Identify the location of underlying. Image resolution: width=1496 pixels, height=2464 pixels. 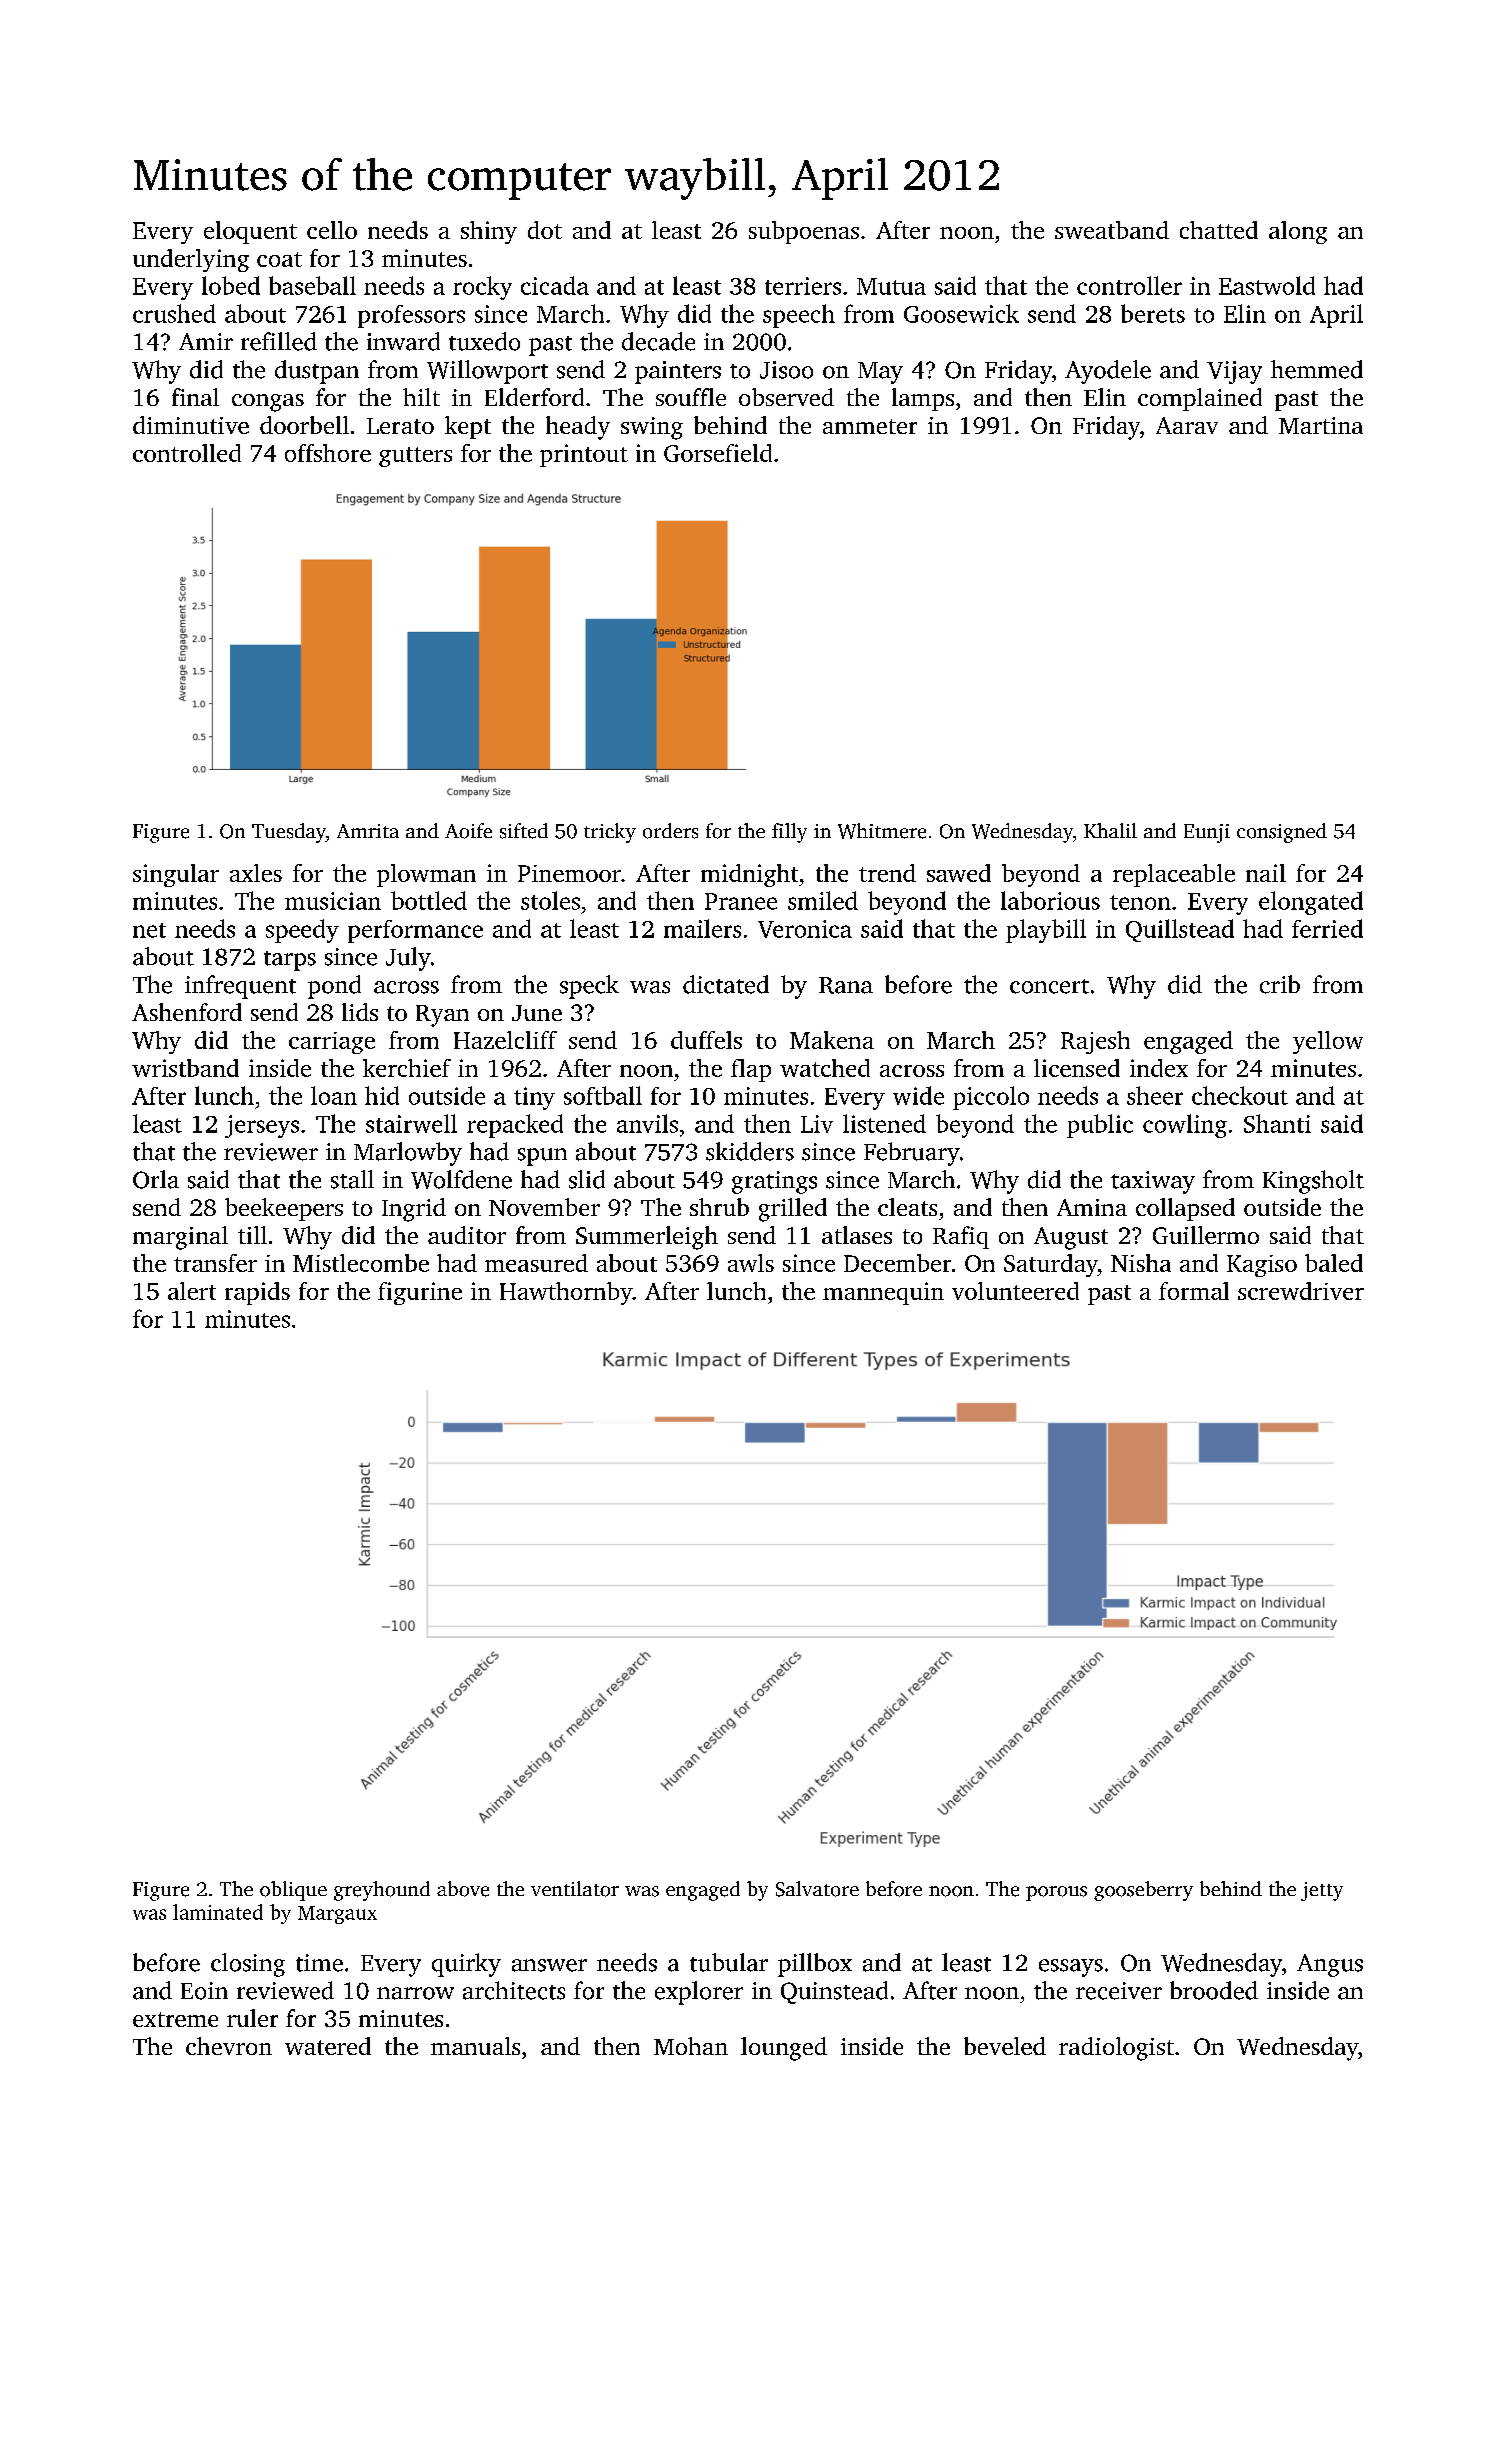
(191, 260).
